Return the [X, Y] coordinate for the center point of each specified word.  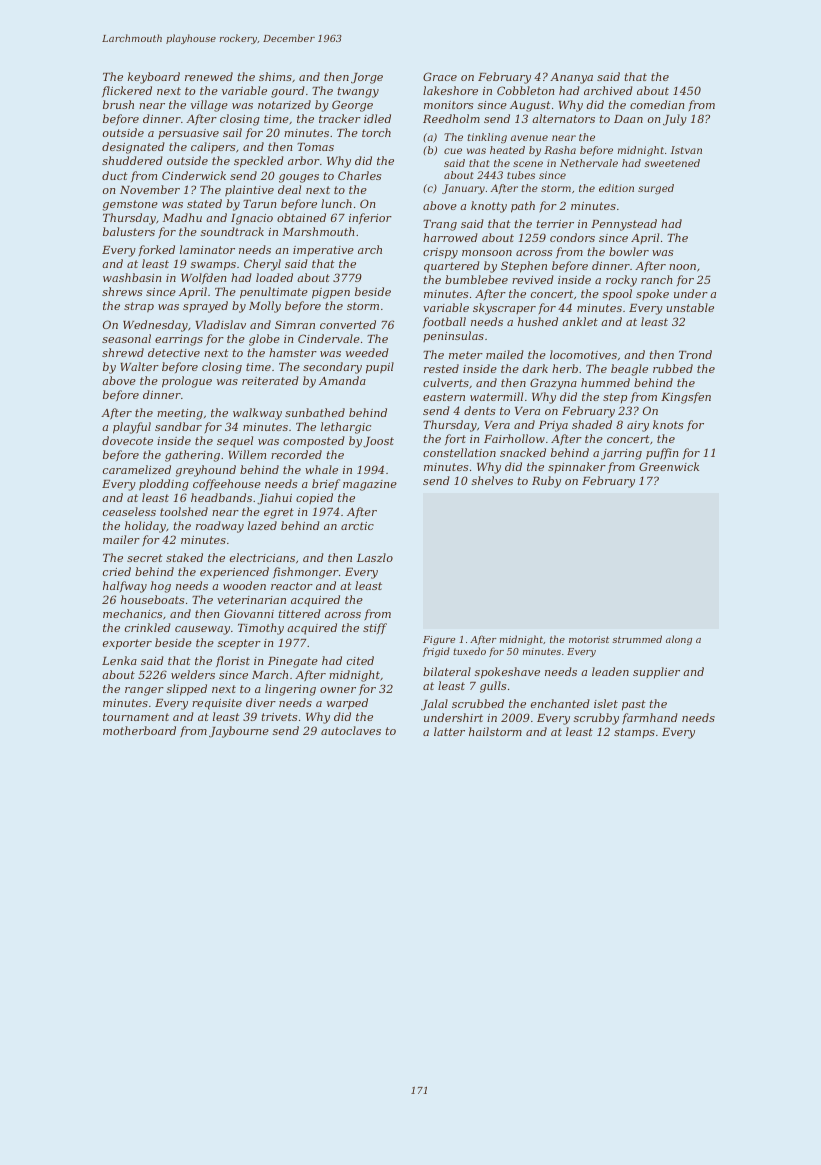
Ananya [571, 78]
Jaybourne [239, 732]
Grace [440, 76]
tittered [300, 613]
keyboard [154, 78]
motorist [589, 639]
